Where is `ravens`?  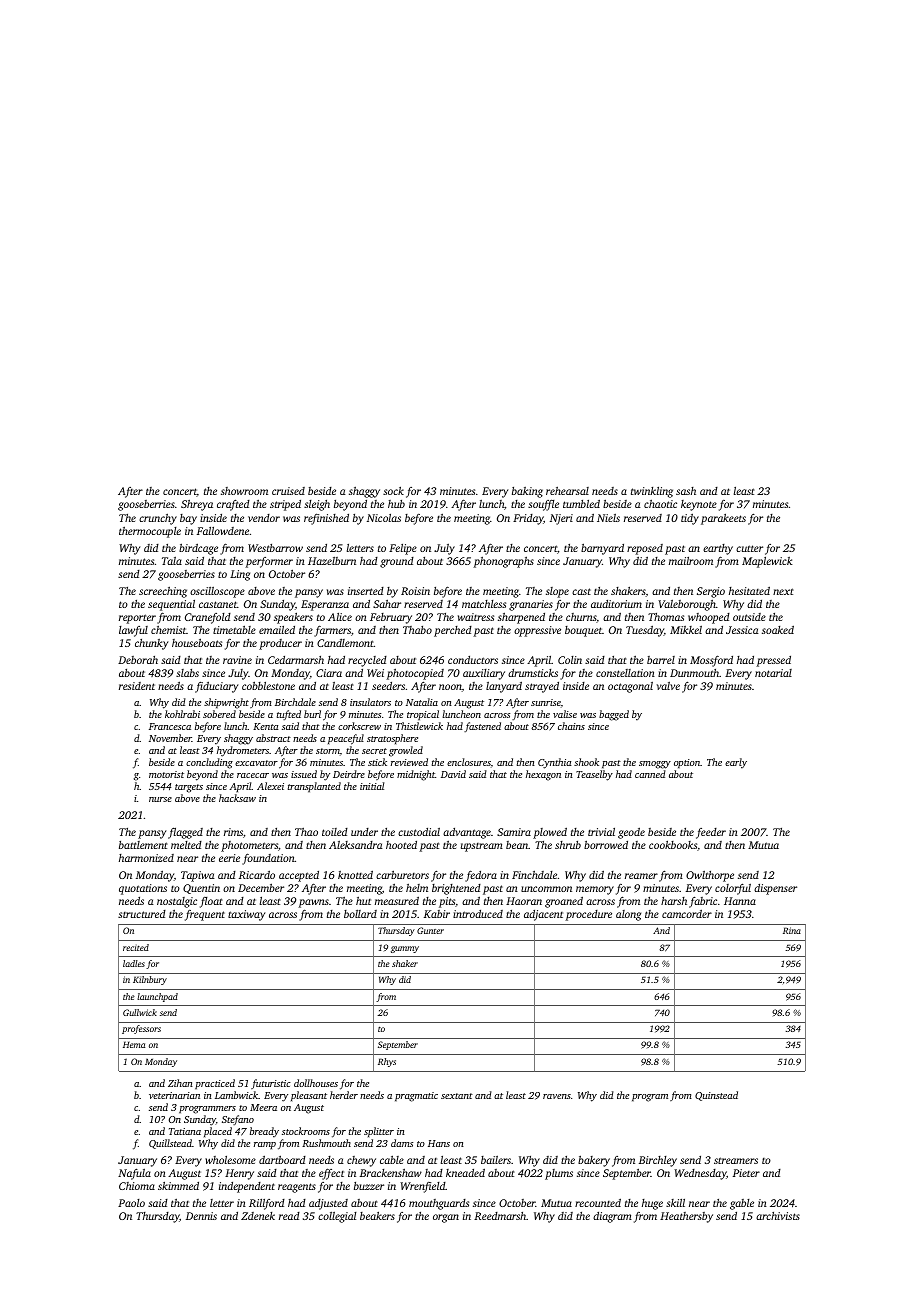 ravens is located at coordinates (557, 1096).
